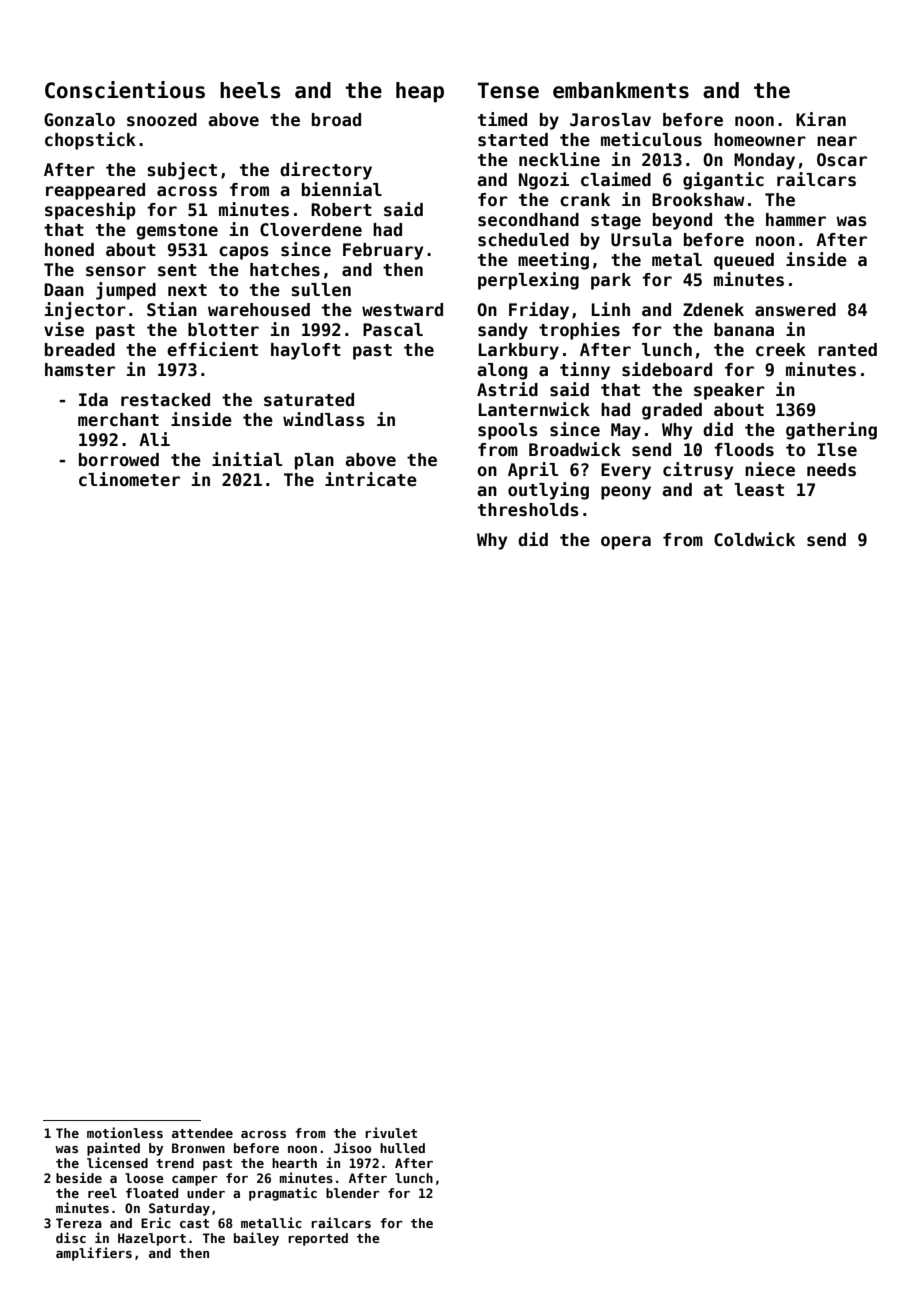 This screenshot has width=924, height=1308. I want to click on opera, so click(626, 543).
